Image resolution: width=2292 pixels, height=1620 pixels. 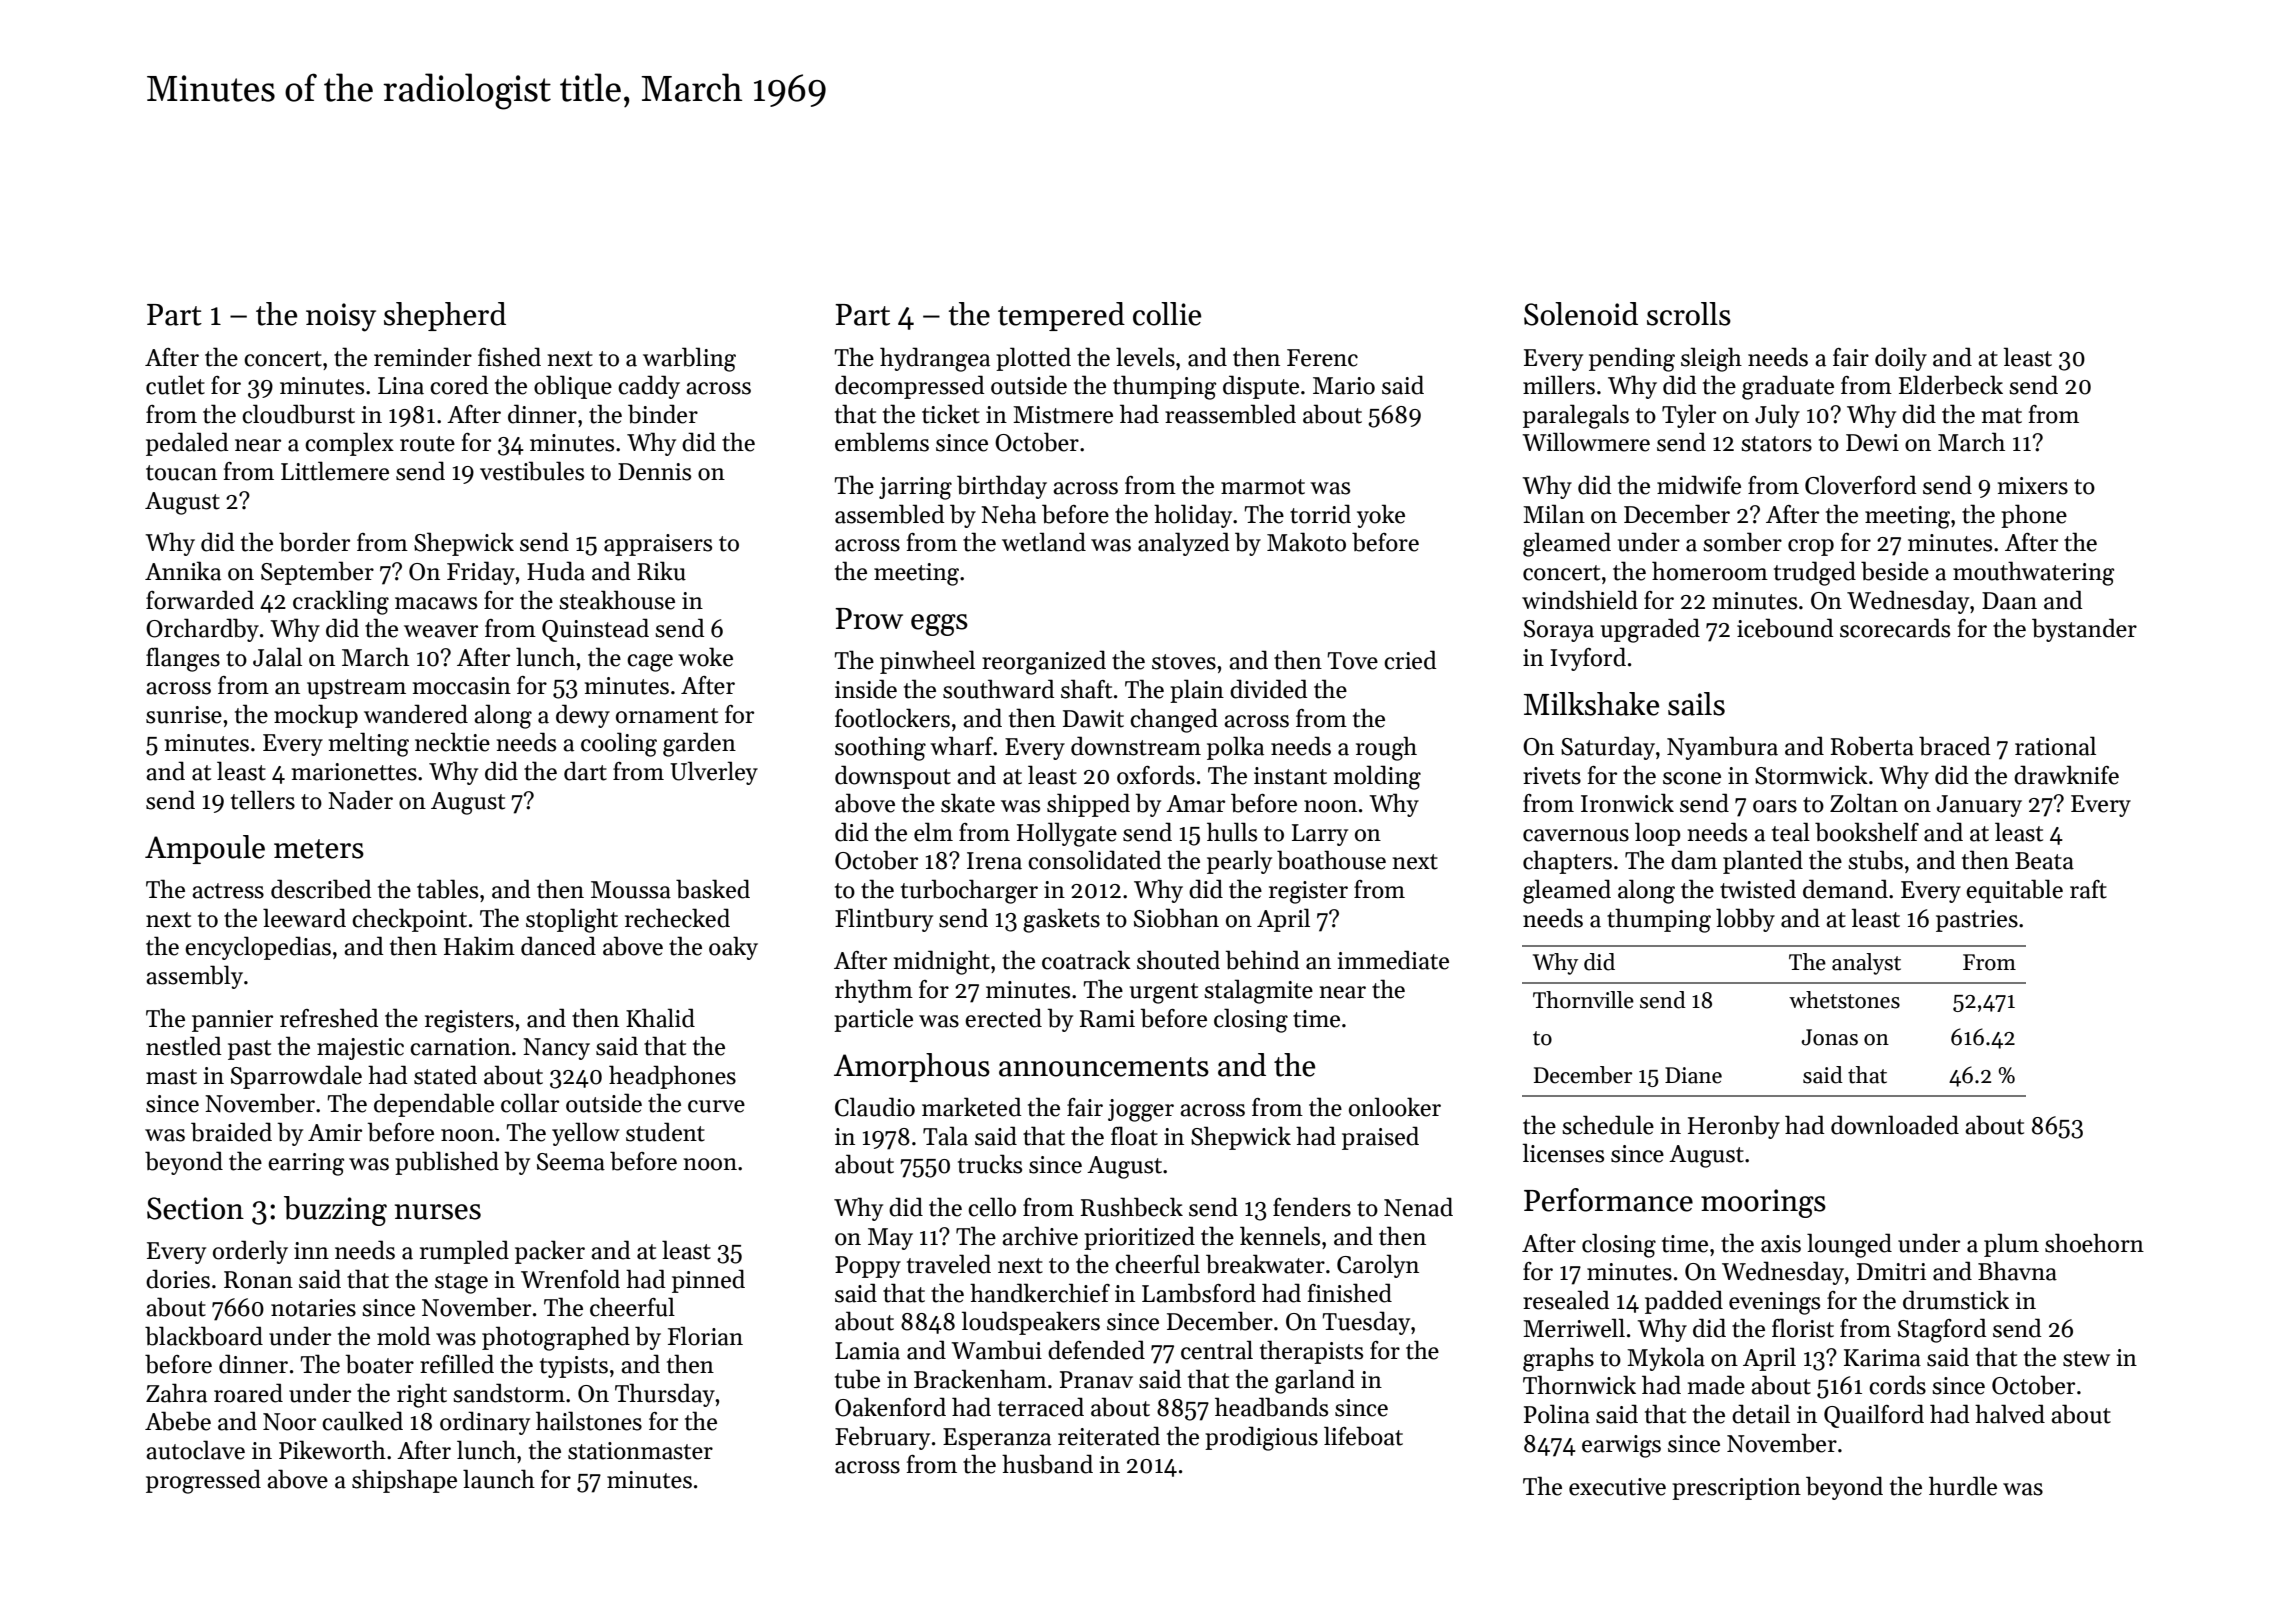 What do you see at coordinates (1901, 359) in the image?
I see `doily` at bounding box center [1901, 359].
